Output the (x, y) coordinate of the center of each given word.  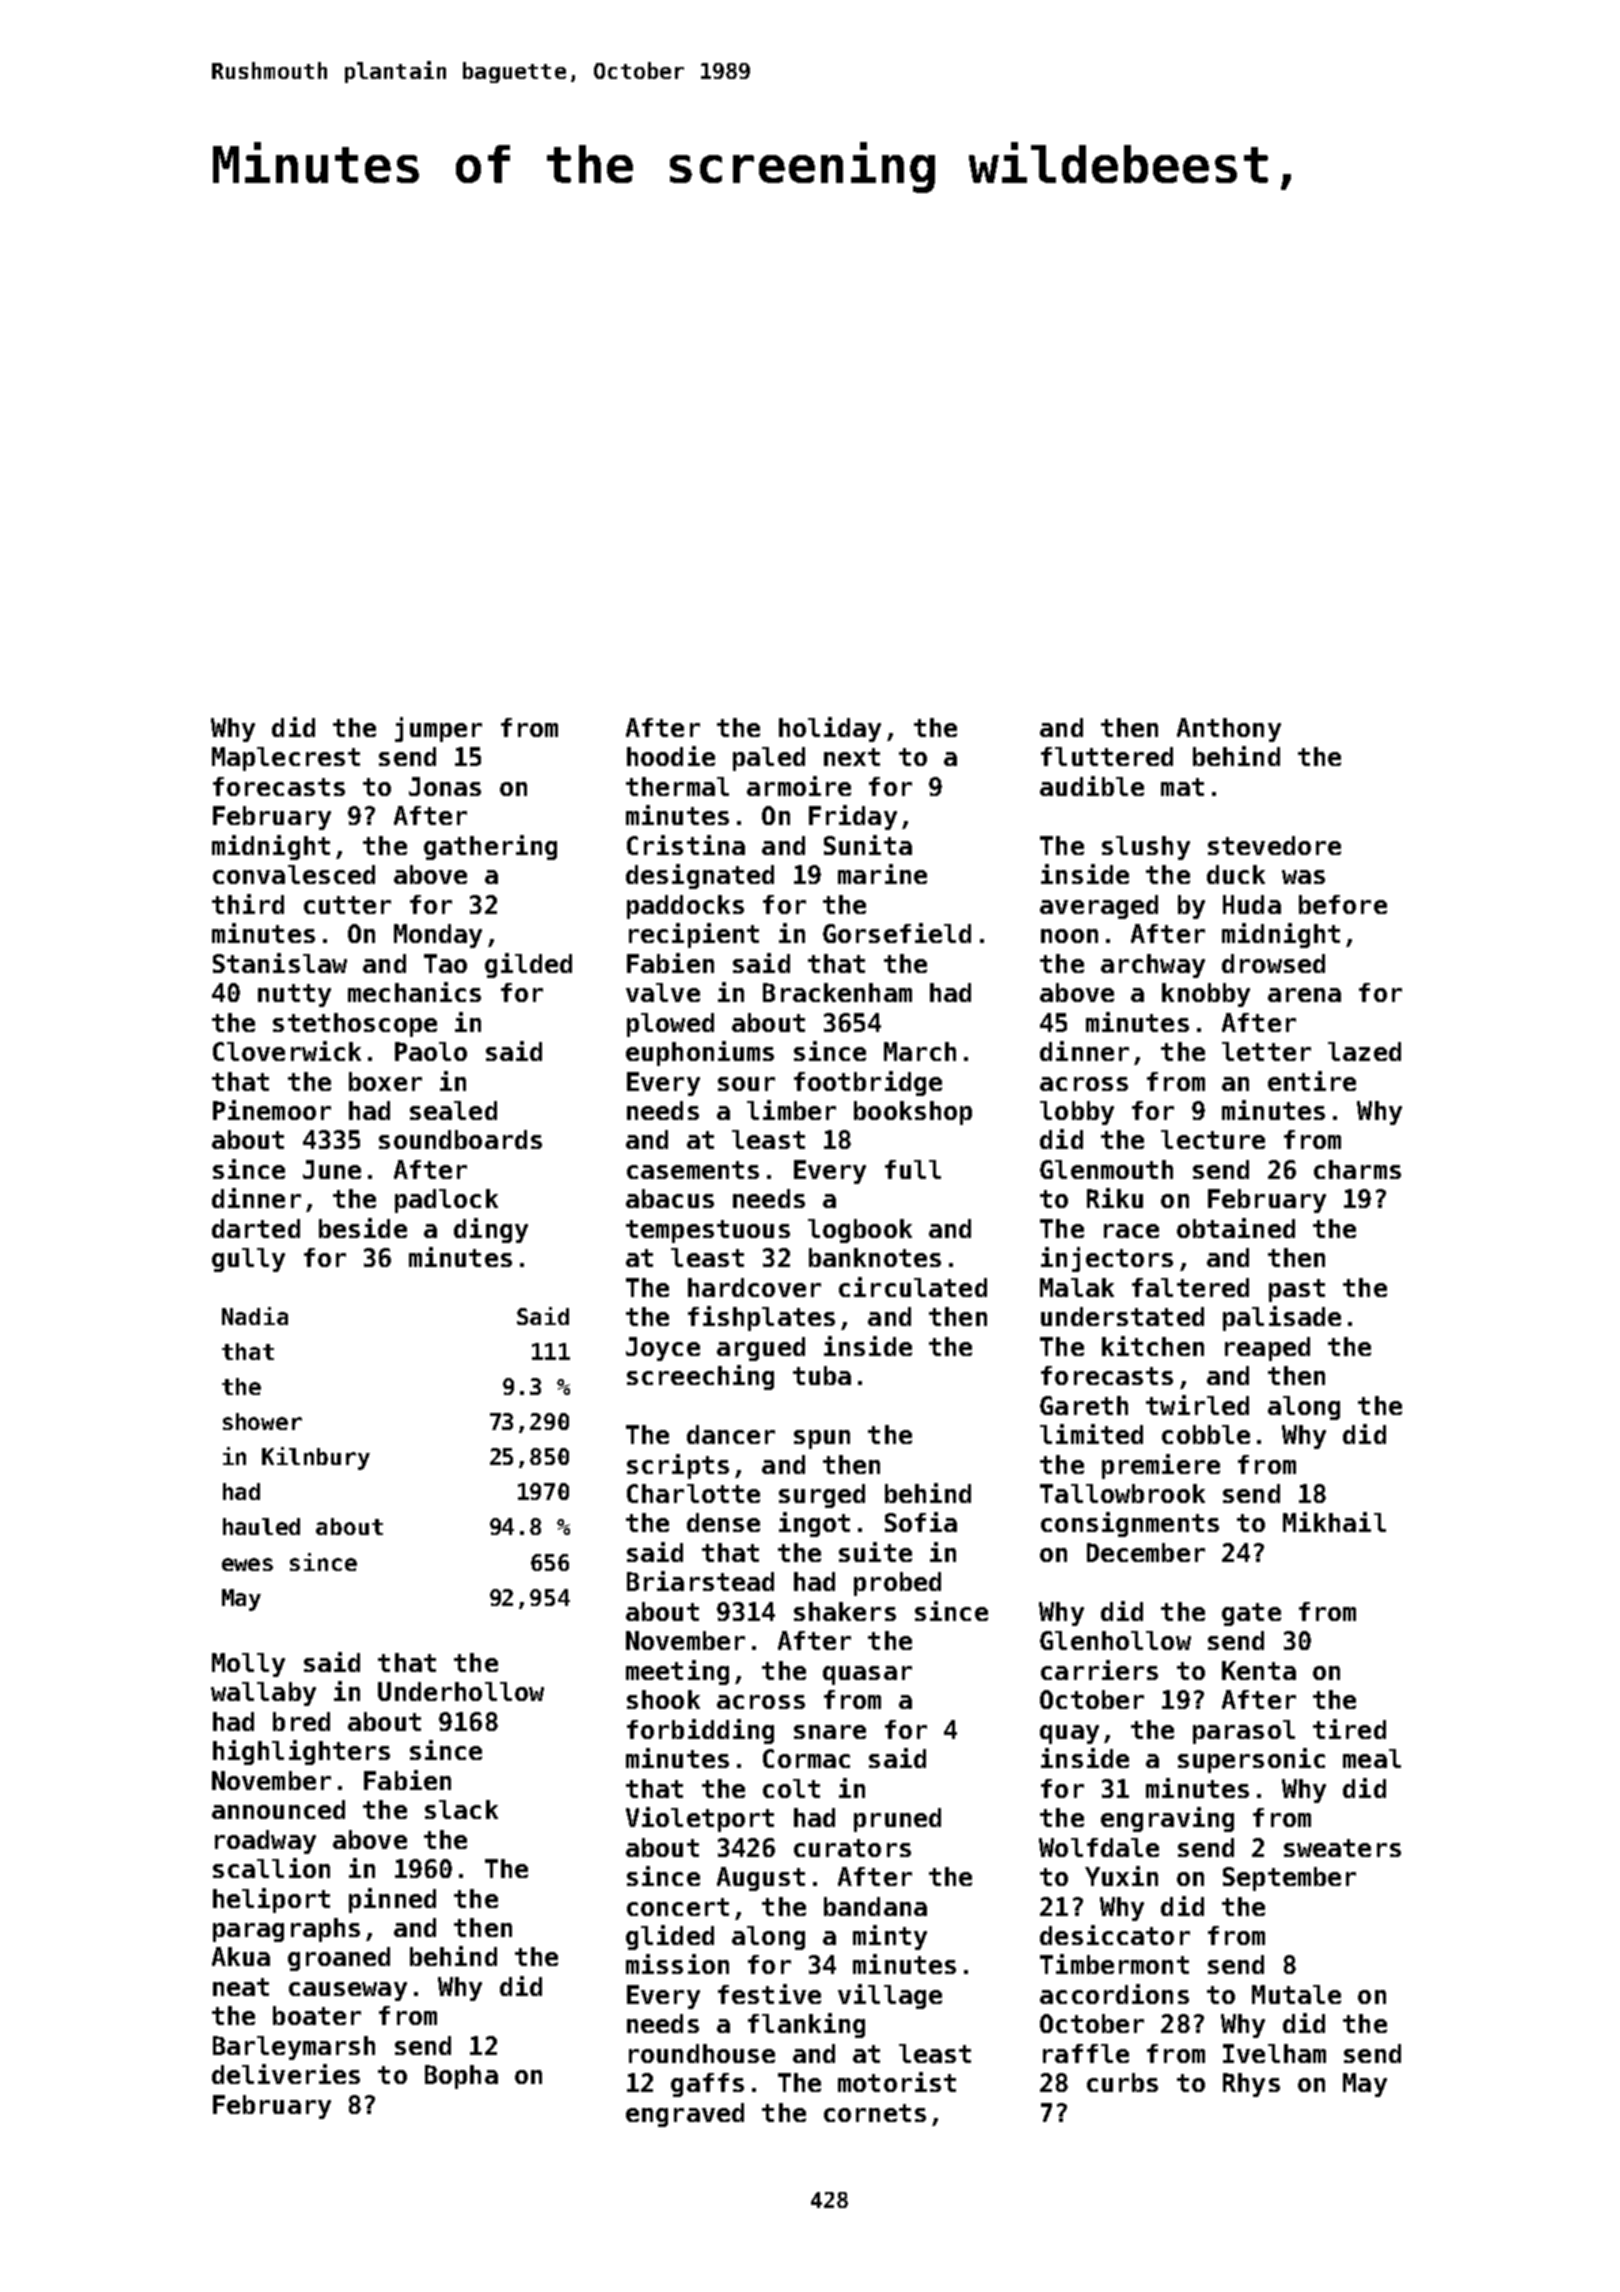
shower (262, 1421)
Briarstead (700, 1581)
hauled (261, 1526)
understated (1122, 1316)
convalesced (294, 874)
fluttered (1107, 756)
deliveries (286, 2074)
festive (769, 1994)
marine (882, 874)
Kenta (1259, 1670)
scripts (678, 1466)
